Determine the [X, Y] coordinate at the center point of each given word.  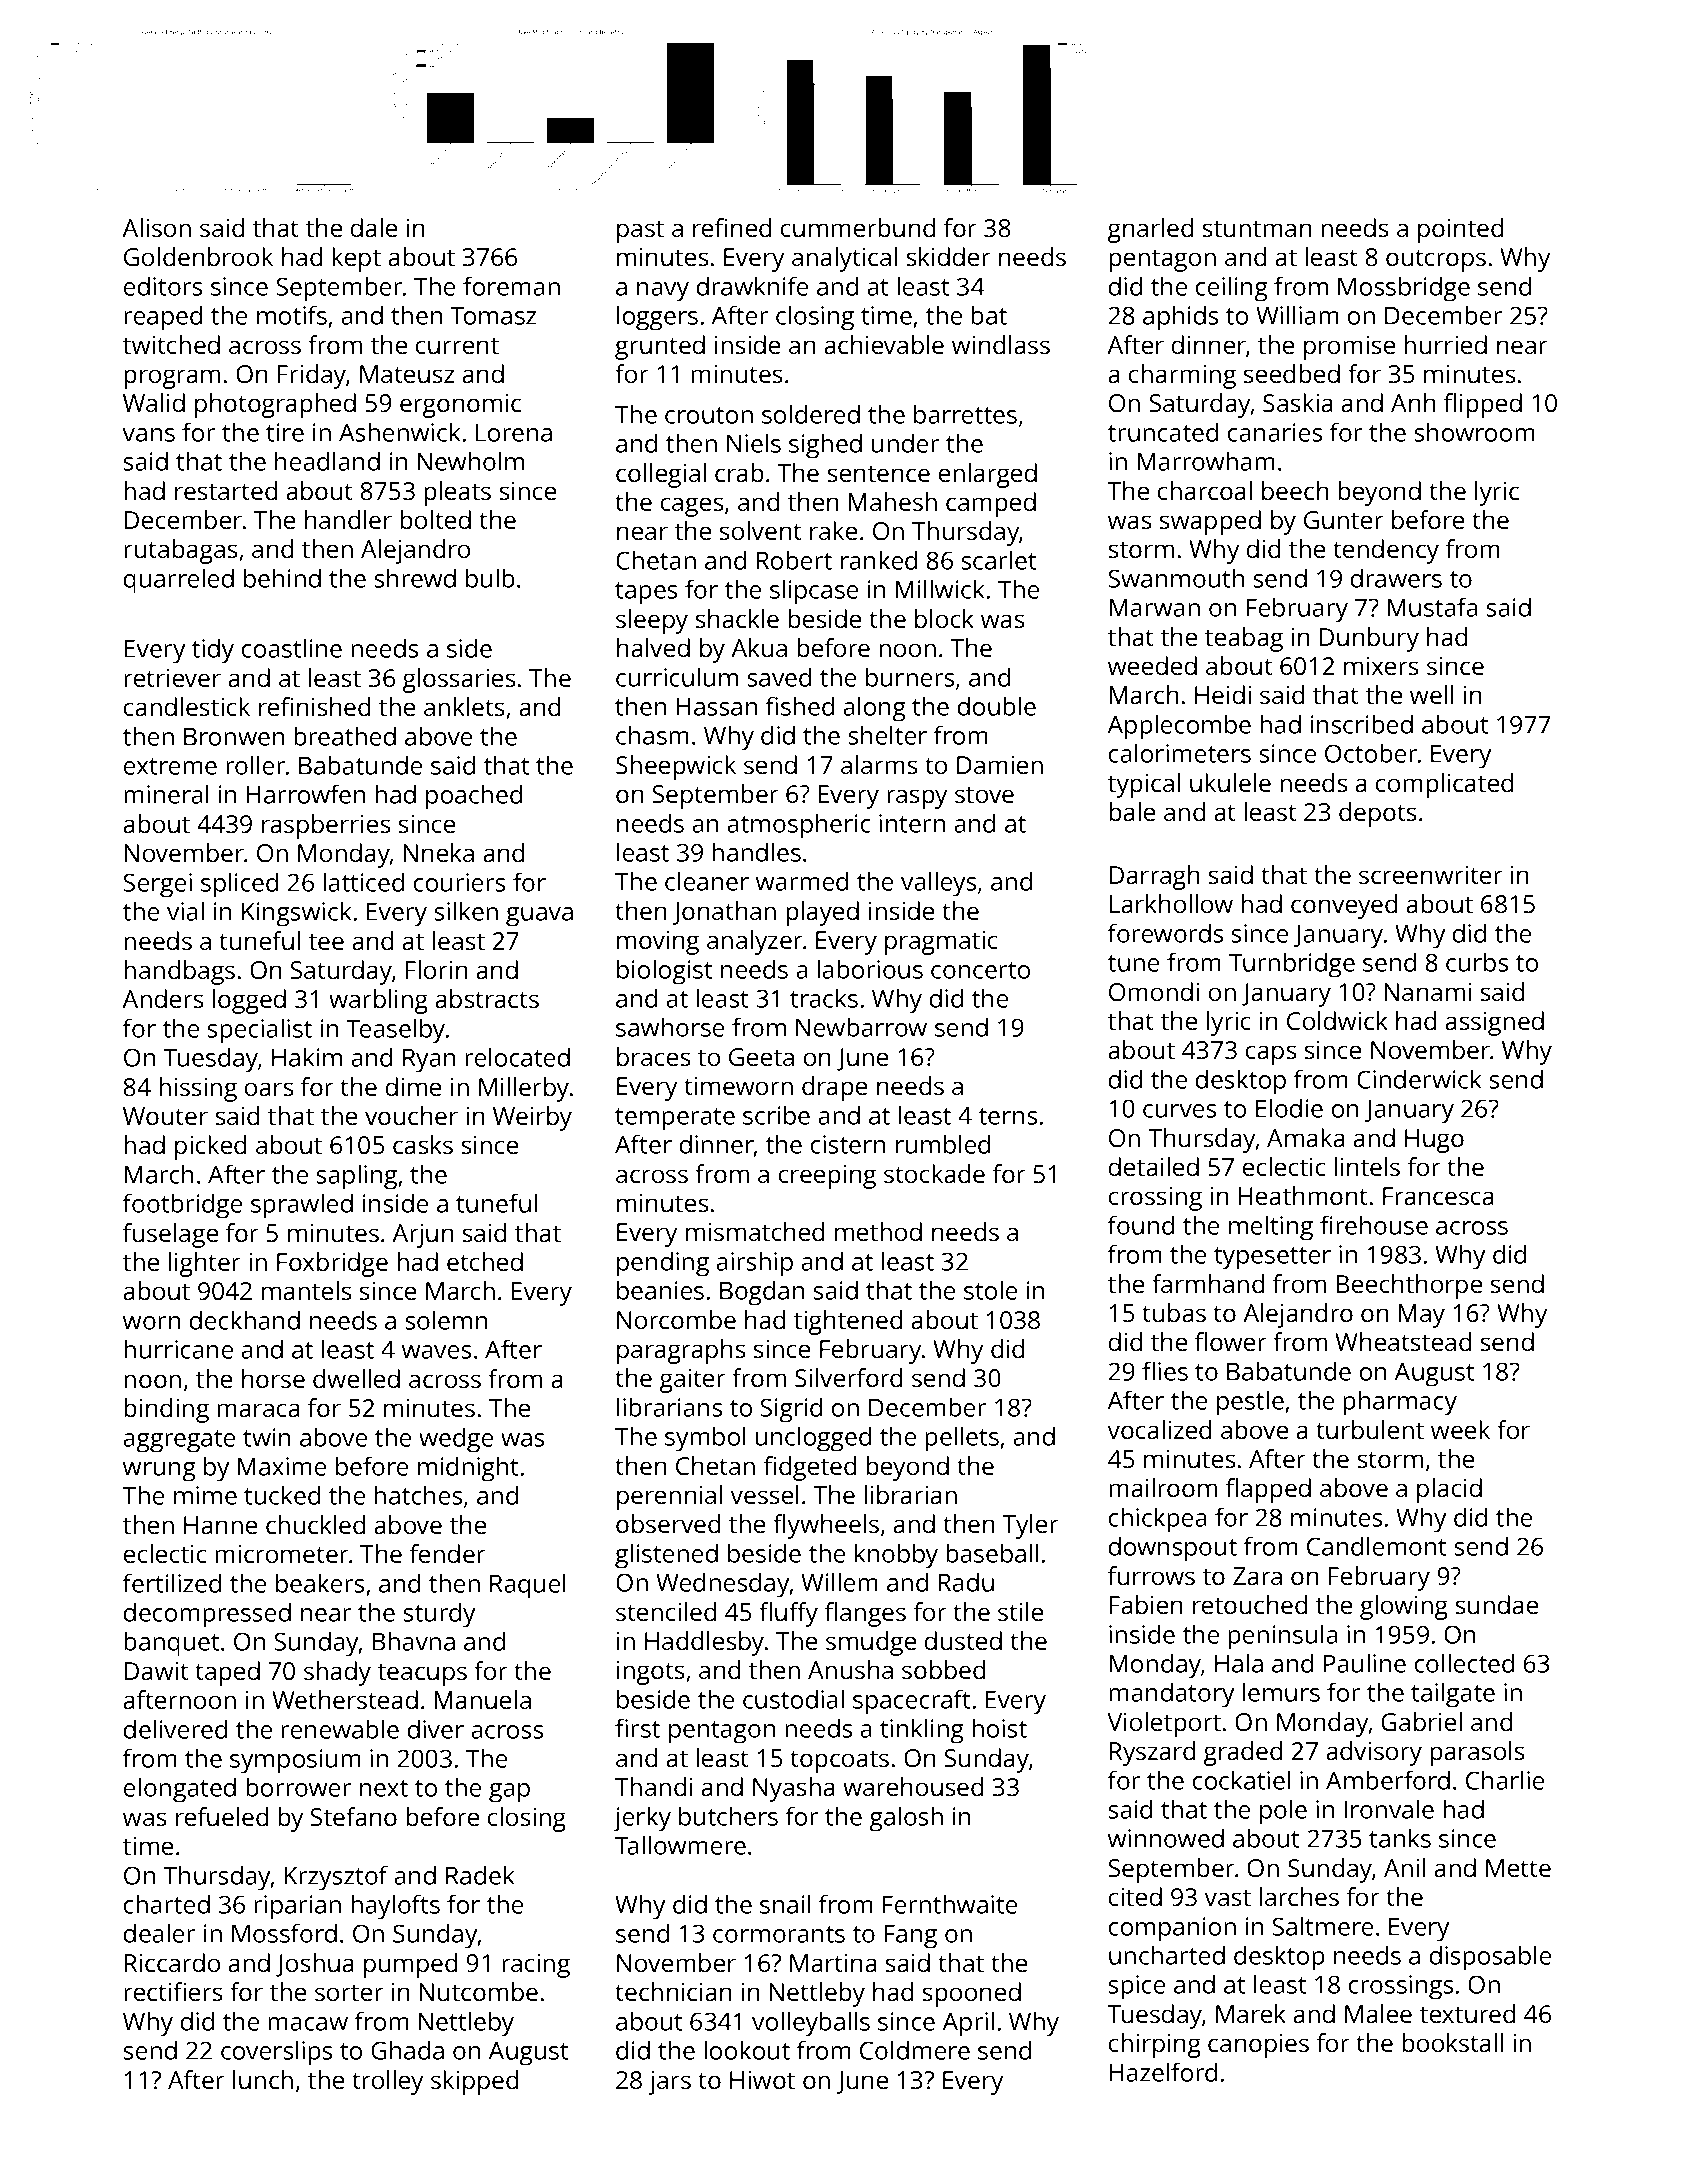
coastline [292, 648]
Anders [162, 998]
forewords [1165, 933]
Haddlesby [704, 1643]
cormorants [779, 1934]
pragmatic [941, 943]
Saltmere [1323, 1926]
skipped [474, 2082]
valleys [938, 884]
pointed [1460, 230]
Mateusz [407, 374]
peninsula [1282, 1637]
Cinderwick [1419, 1079]
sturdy [439, 1615]
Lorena [514, 433]
